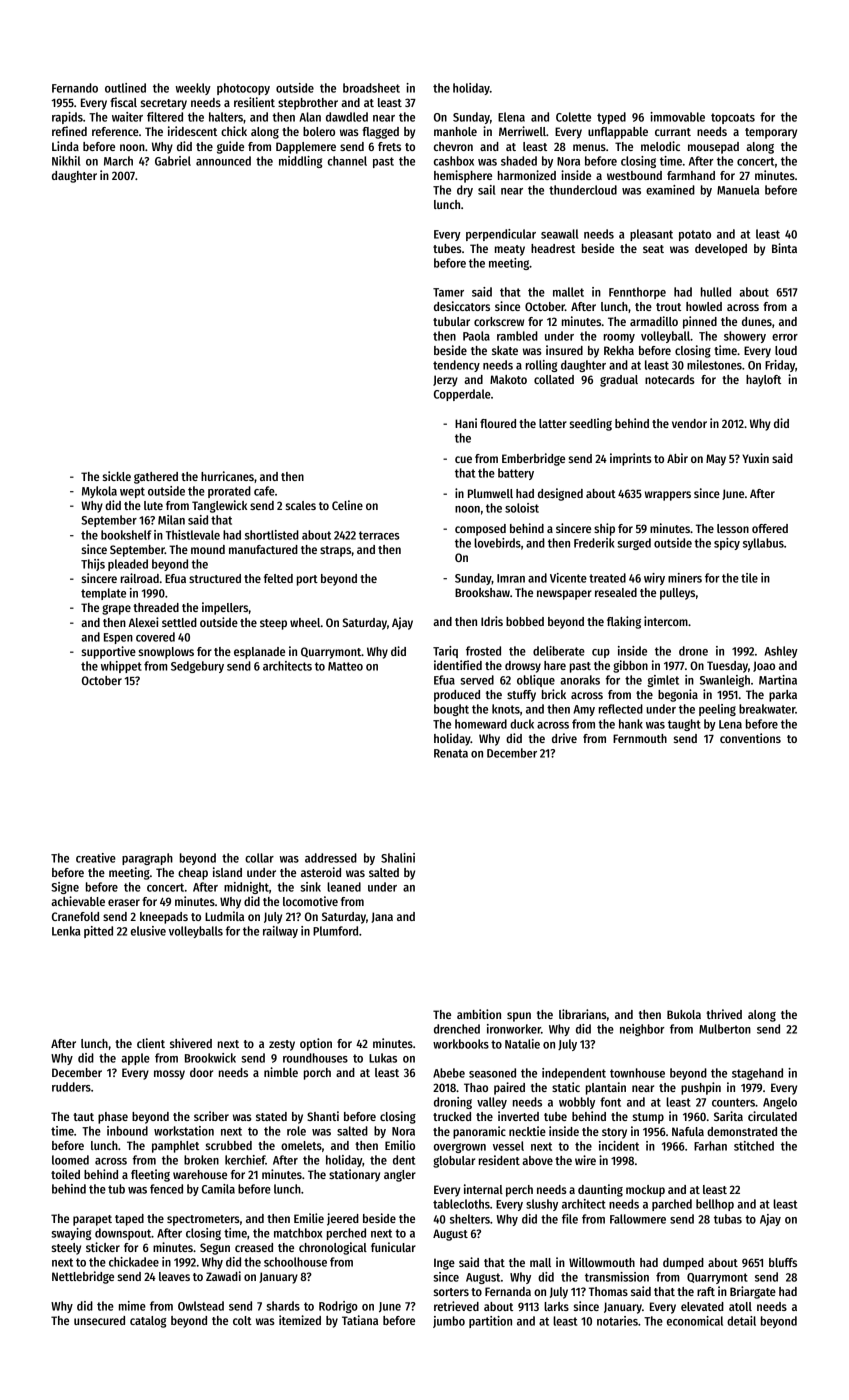 This screenshot has height=1400, width=849. What do you see at coordinates (193, 89) in the screenshot?
I see `weekly` at bounding box center [193, 89].
